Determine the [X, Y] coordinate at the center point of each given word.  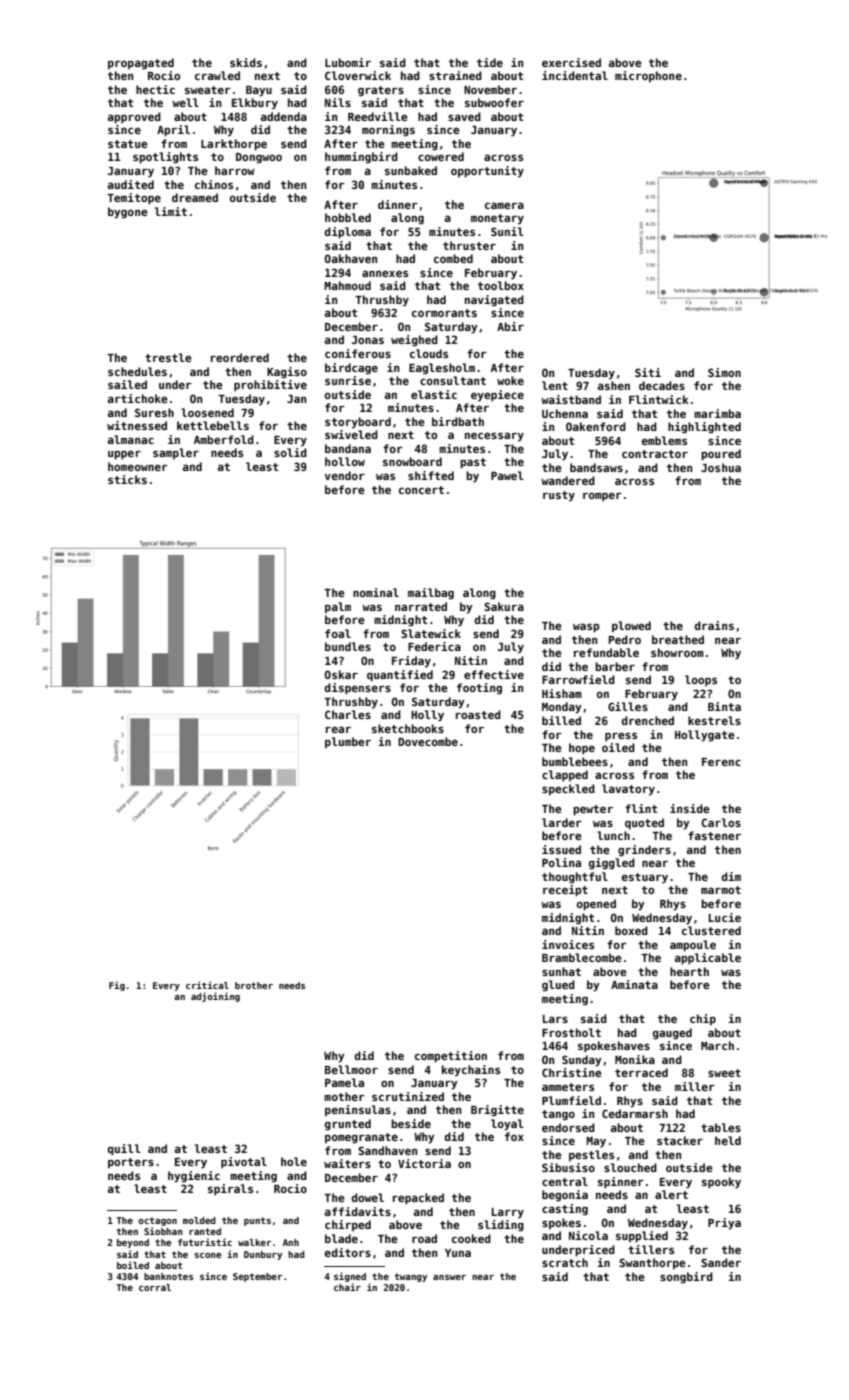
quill [124, 1150]
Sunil [507, 231]
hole [294, 1161]
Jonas [368, 340]
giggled [612, 864]
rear [338, 729]
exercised [571, 62]
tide [490, 62]
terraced [641, 1072]
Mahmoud [347, 285]
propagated [141, 63]
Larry [508, 1213]
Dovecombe [428, 741]
